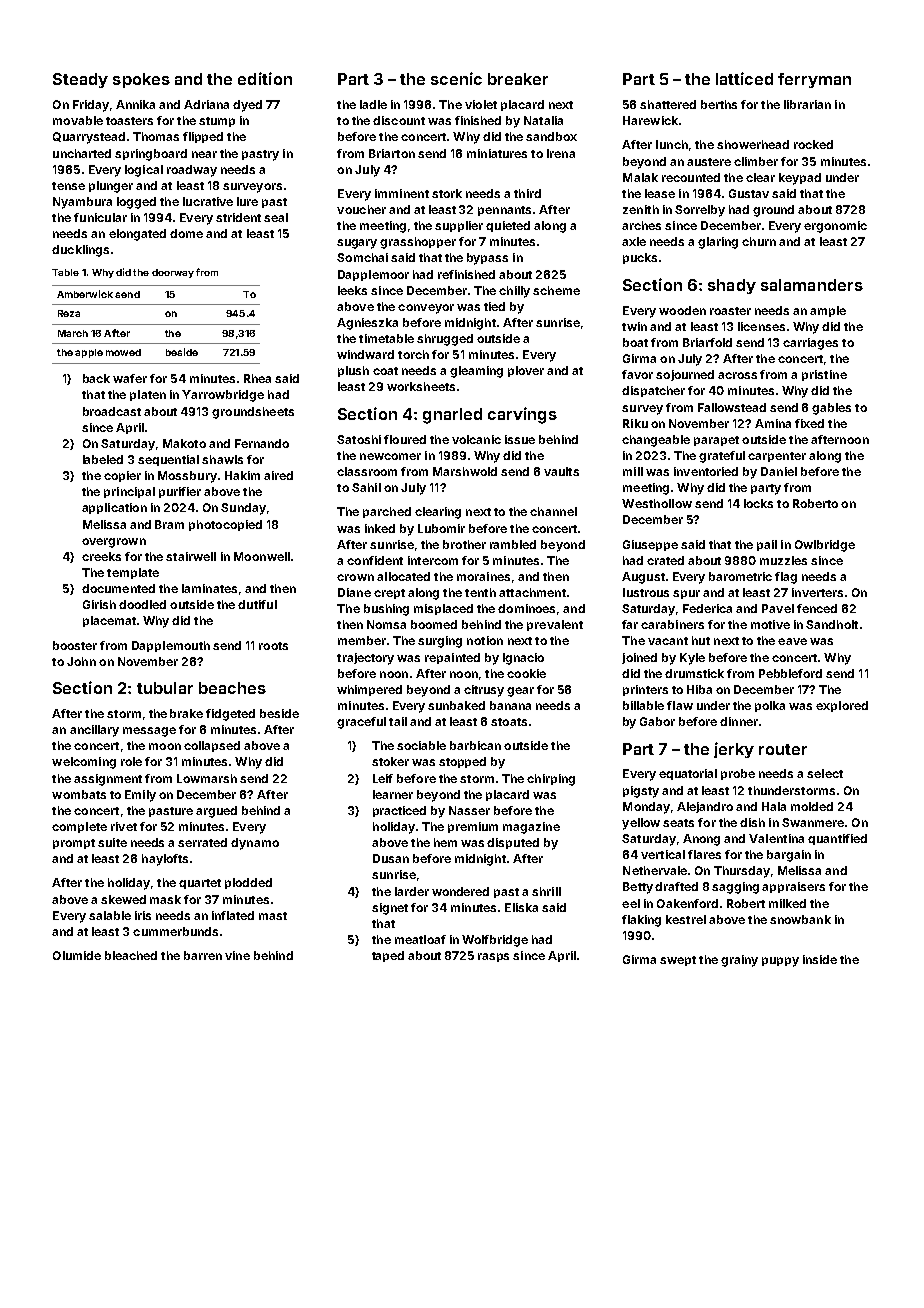 The height and width of the document is (1308, 924). I want to click on Yarrowbridge, so click(223, 396).
